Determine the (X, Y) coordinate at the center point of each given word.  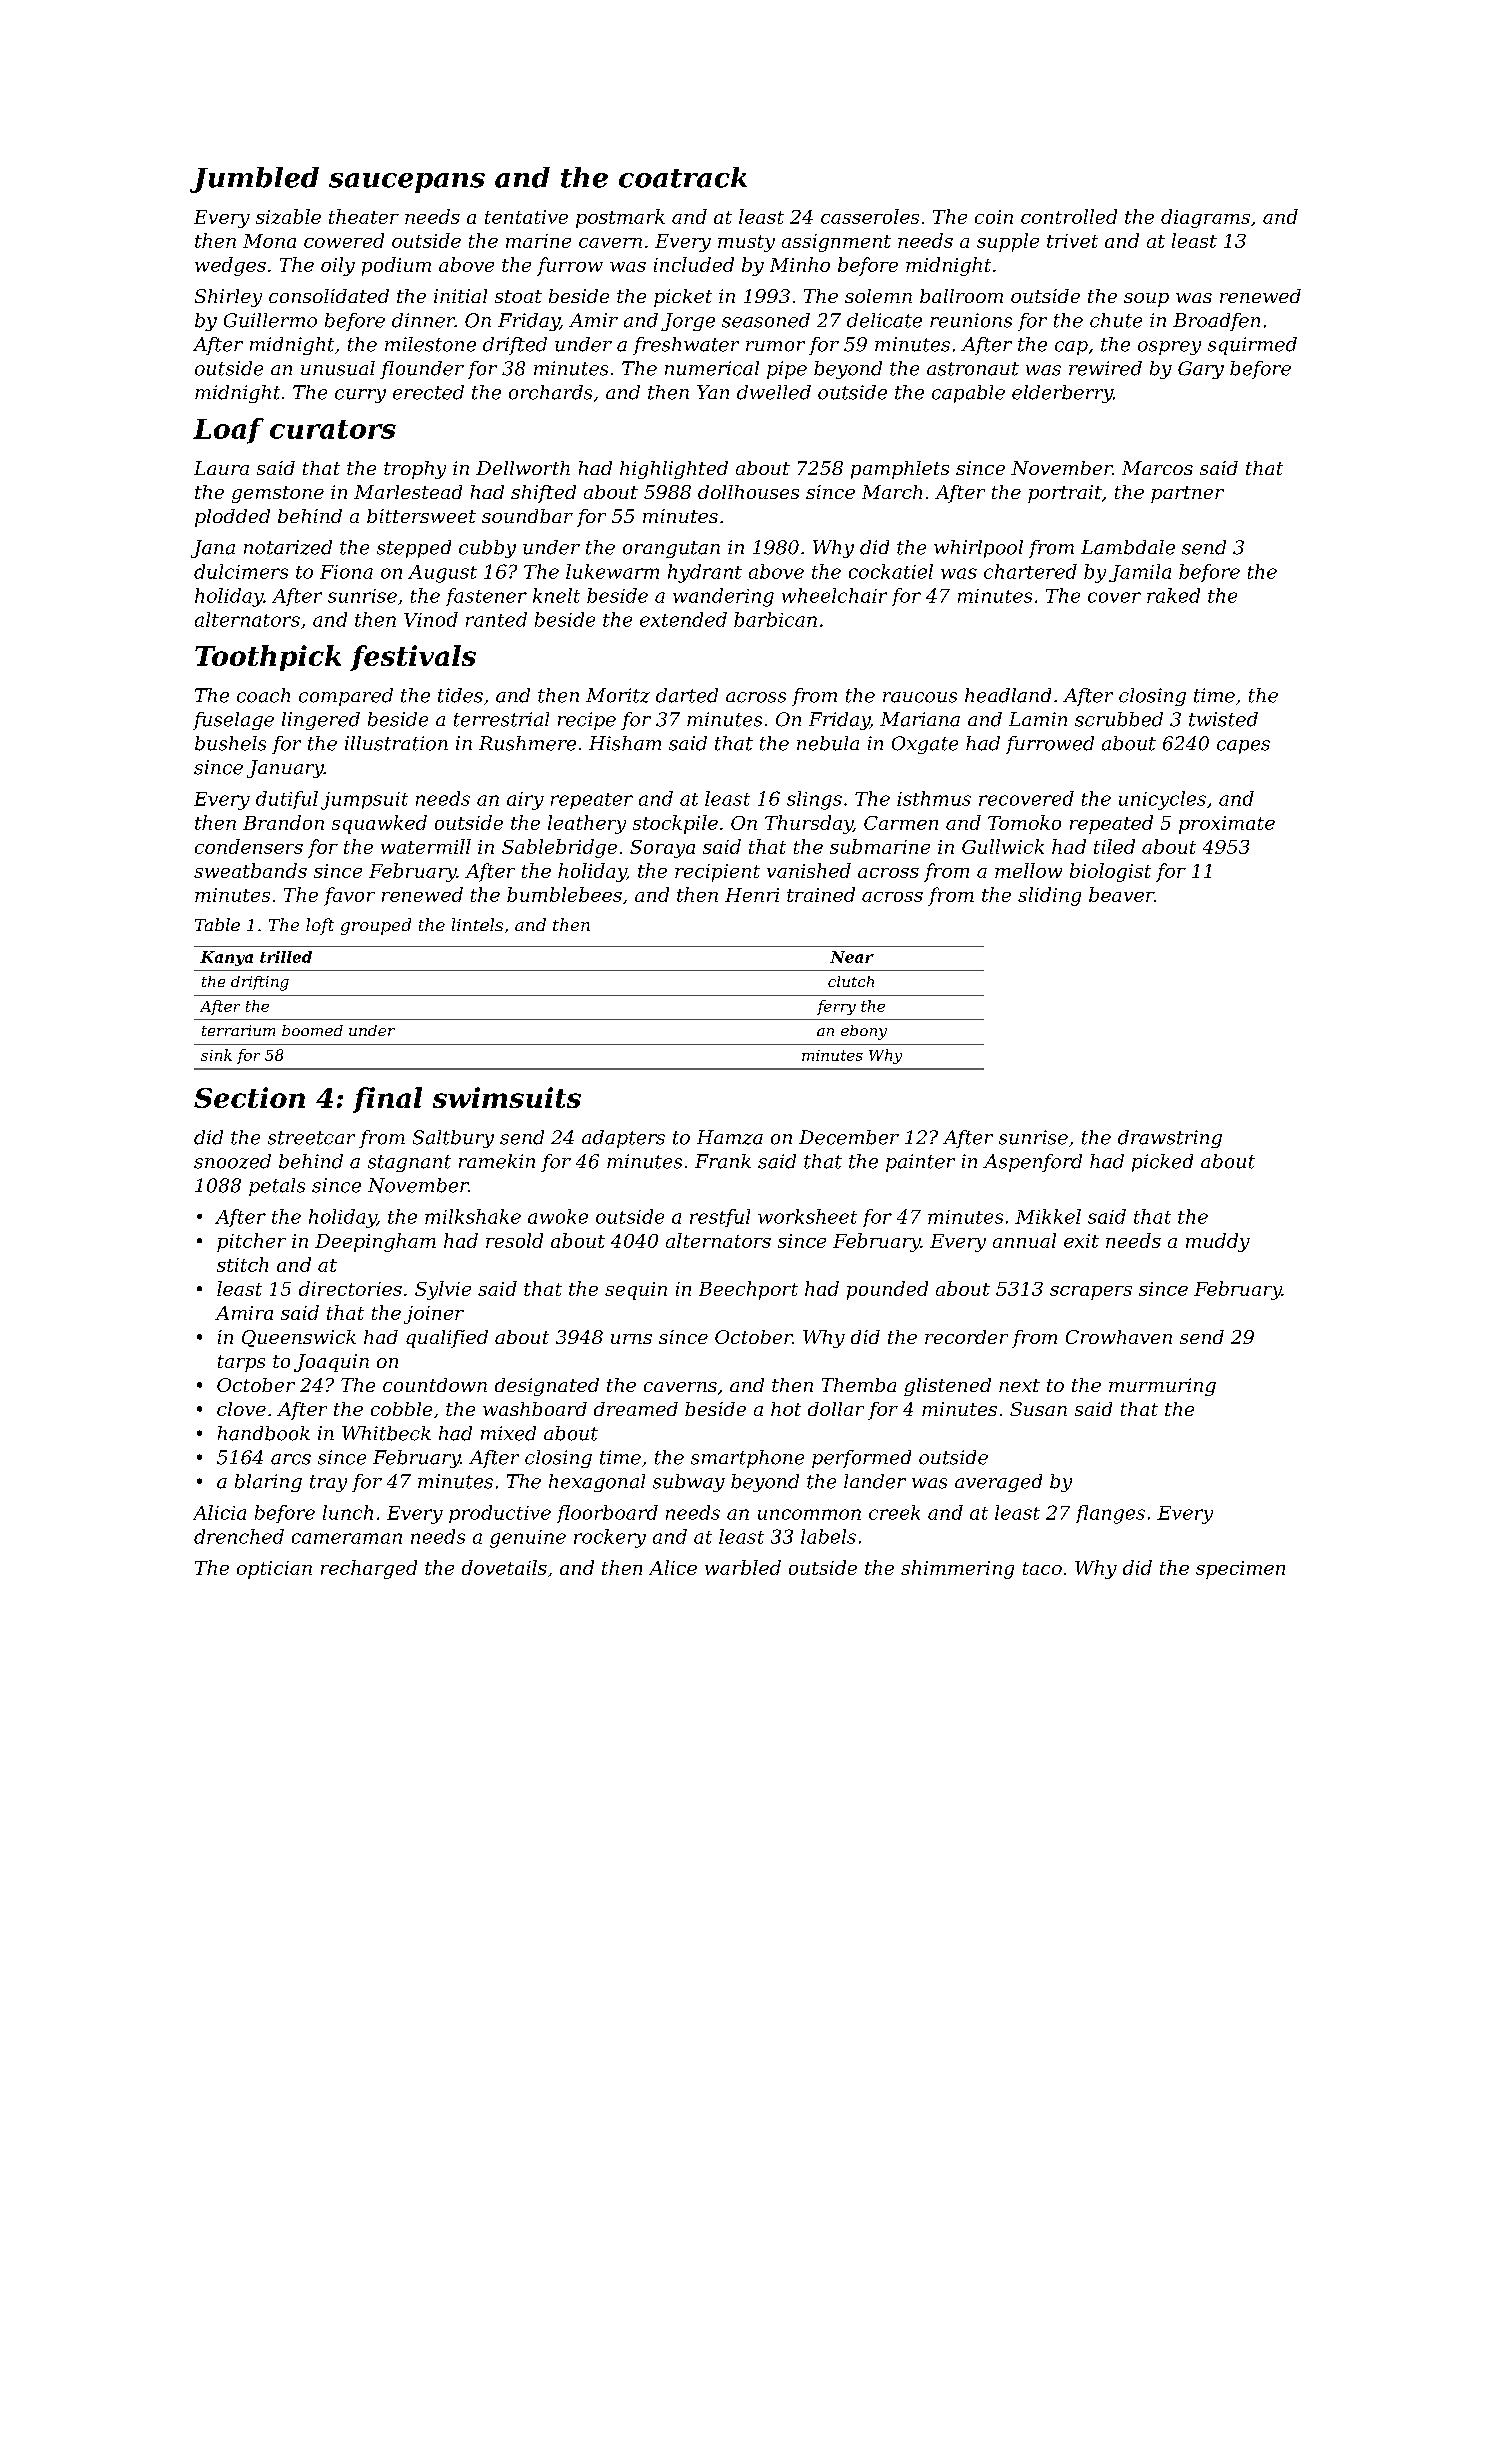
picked (1162, 1163)
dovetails (504, 1567)
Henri (752, 895)
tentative (526, 217)
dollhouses (748, 492)
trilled (286, 957)
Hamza (730, 1137)
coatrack (683, 177)
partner (1187, 494)
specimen (1240, 1570)
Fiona (346, 572)
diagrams (1205, 218)
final (387, 1100)
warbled (743, 1567)
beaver (1121, 894)
